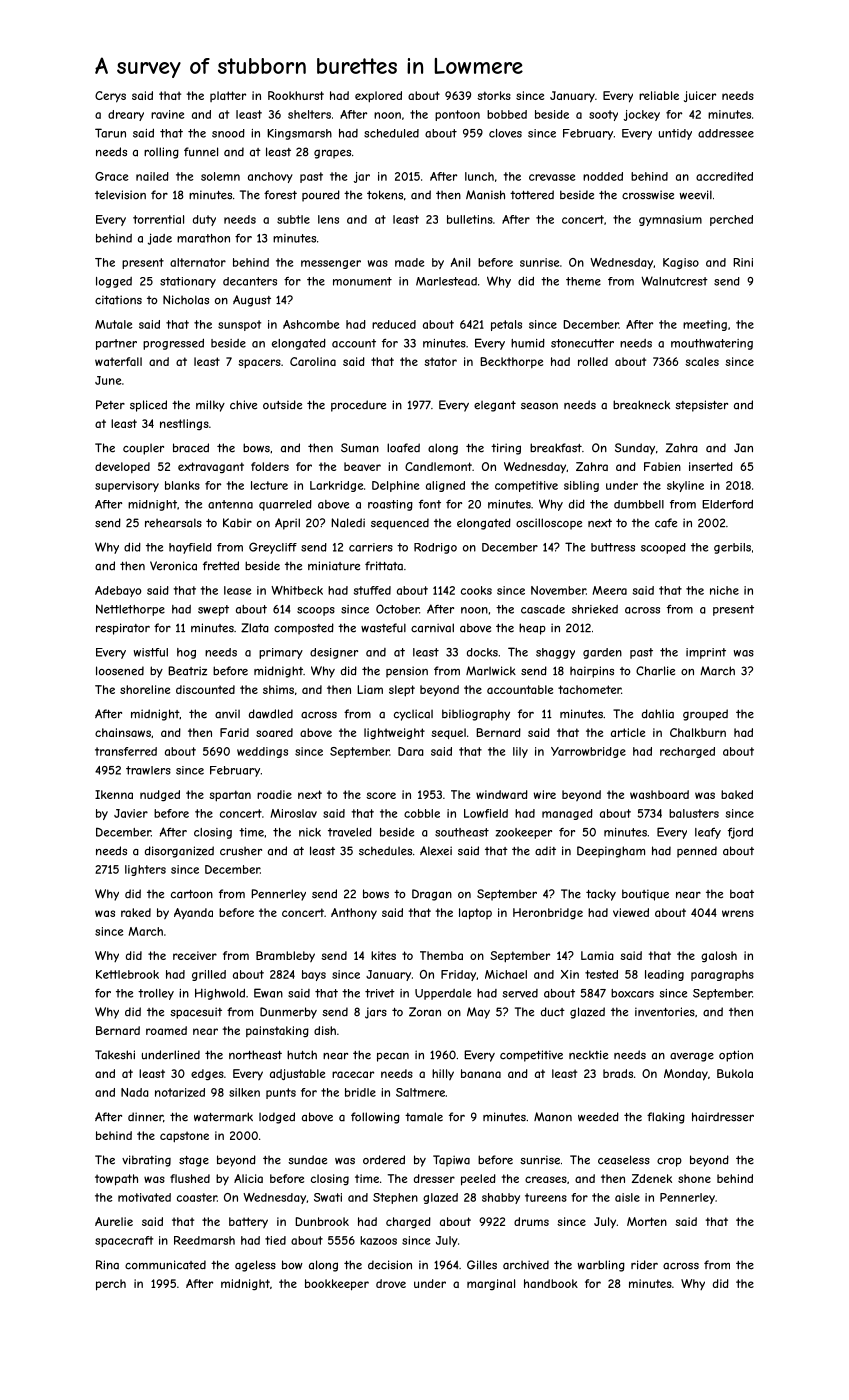  Describe the element at coordinates (644, 1265) in the screenshot. I see `rider` at that location.
